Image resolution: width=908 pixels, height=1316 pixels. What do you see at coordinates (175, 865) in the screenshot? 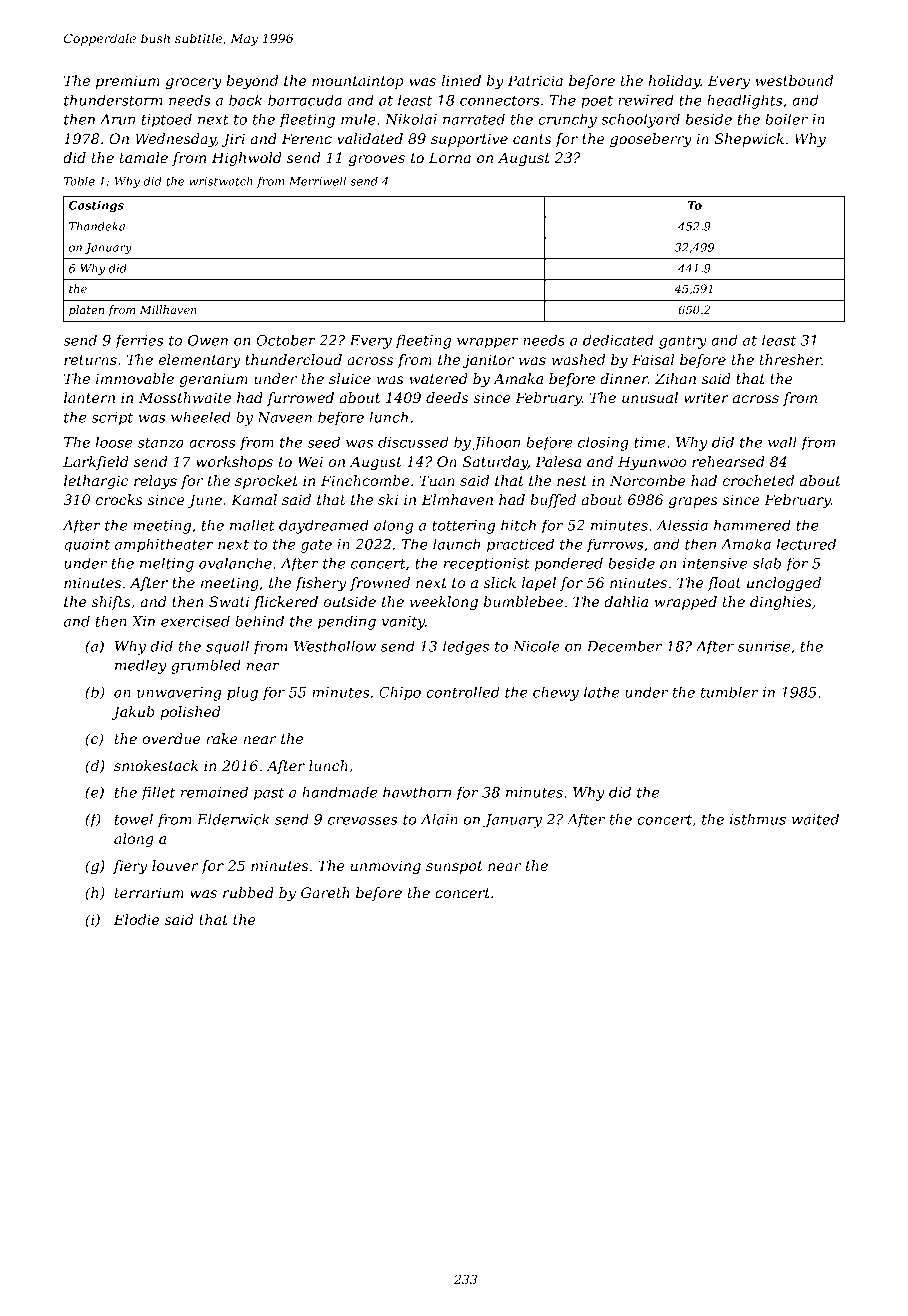
I see `louver` at bounding box center [175, 865].
